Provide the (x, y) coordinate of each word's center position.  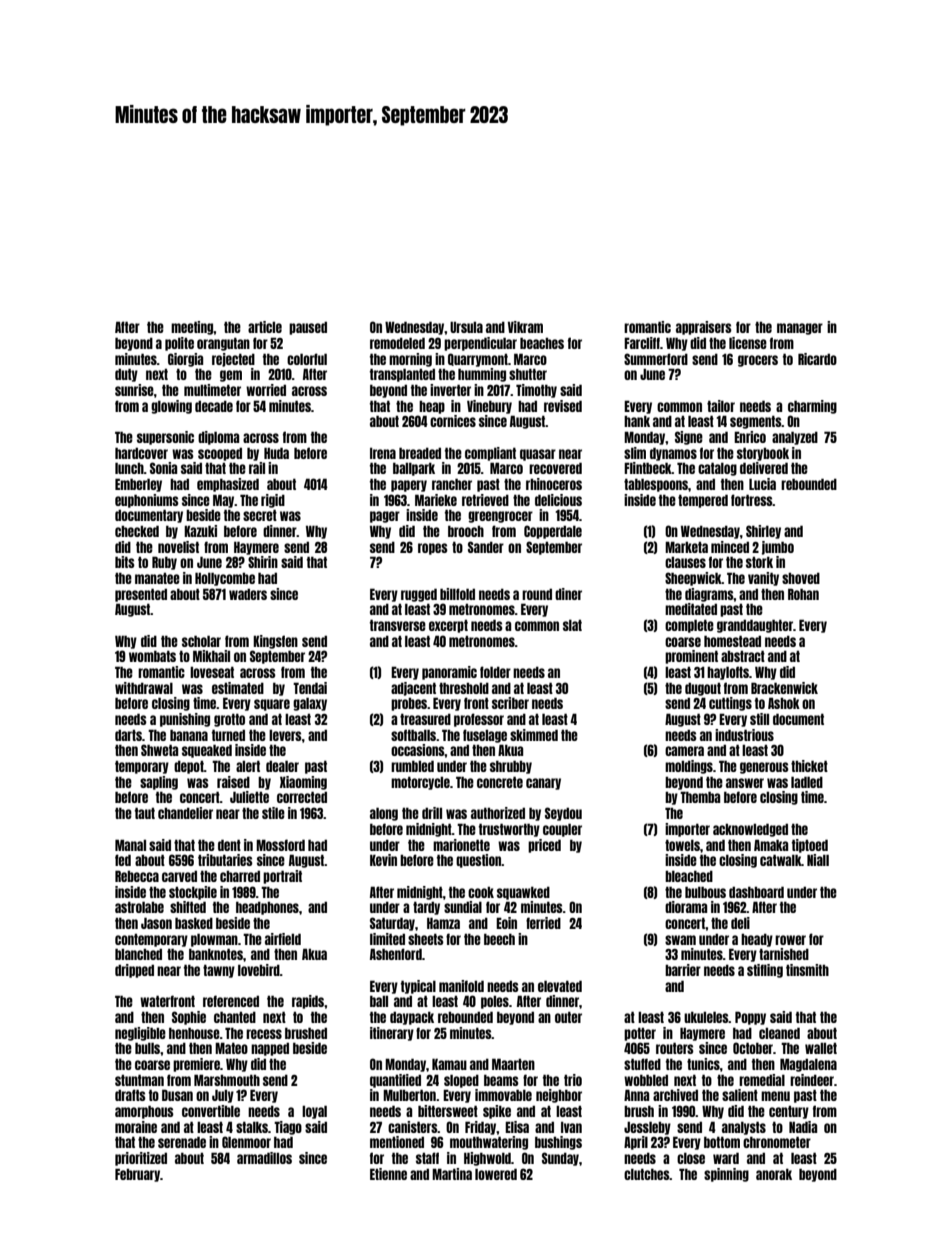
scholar (201, 641)
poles (495, 1002)
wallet (821, 1048)
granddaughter (755, 626)
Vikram (525, 327)
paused (308, 328)
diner (568, 594)
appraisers (704, 328)
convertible (211, 1111)
